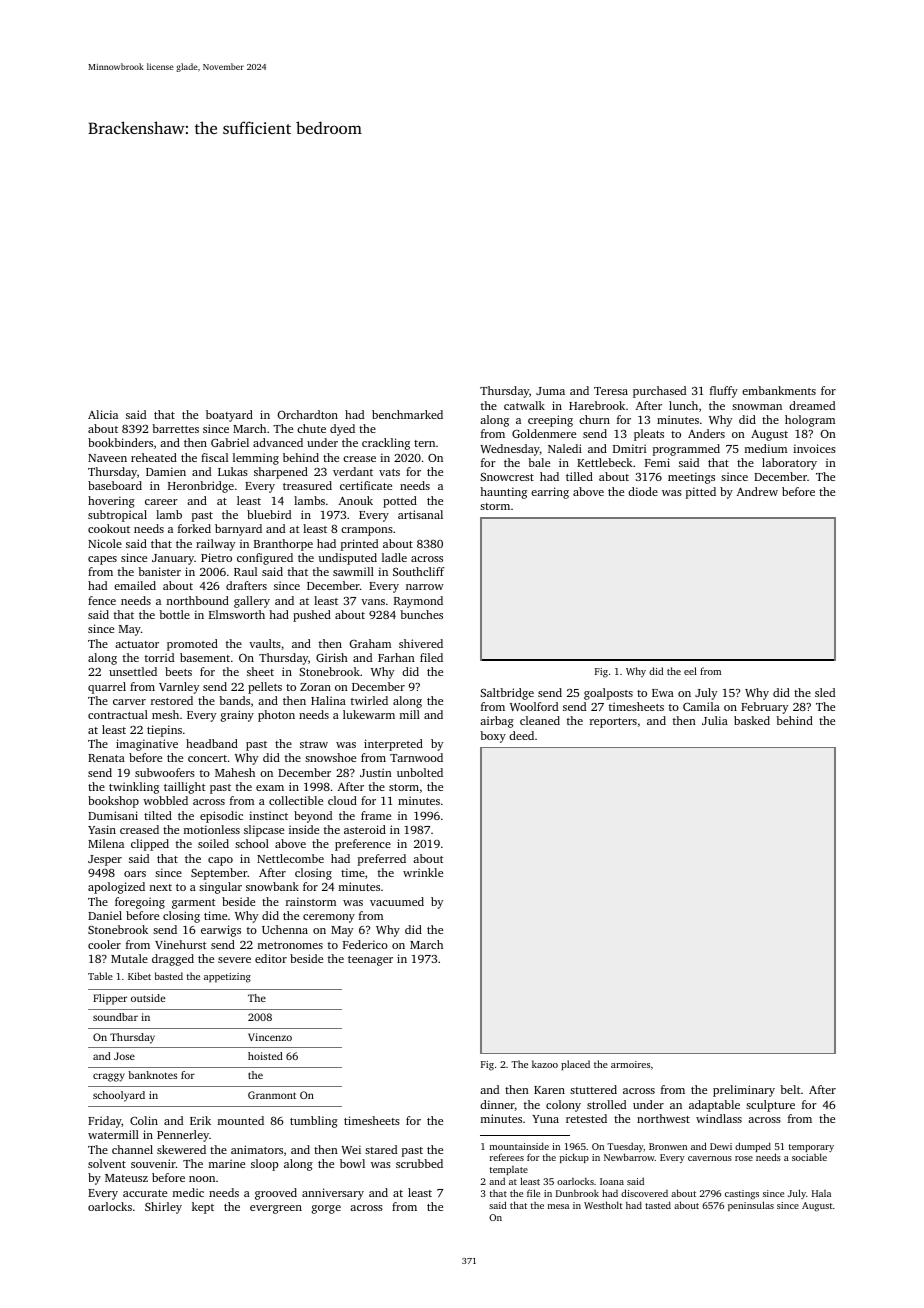 This screenshot has width=924, height=1308. Describe the element at coordinates (276, 1209) in the screenshot. I see `evergreen` at that location.
